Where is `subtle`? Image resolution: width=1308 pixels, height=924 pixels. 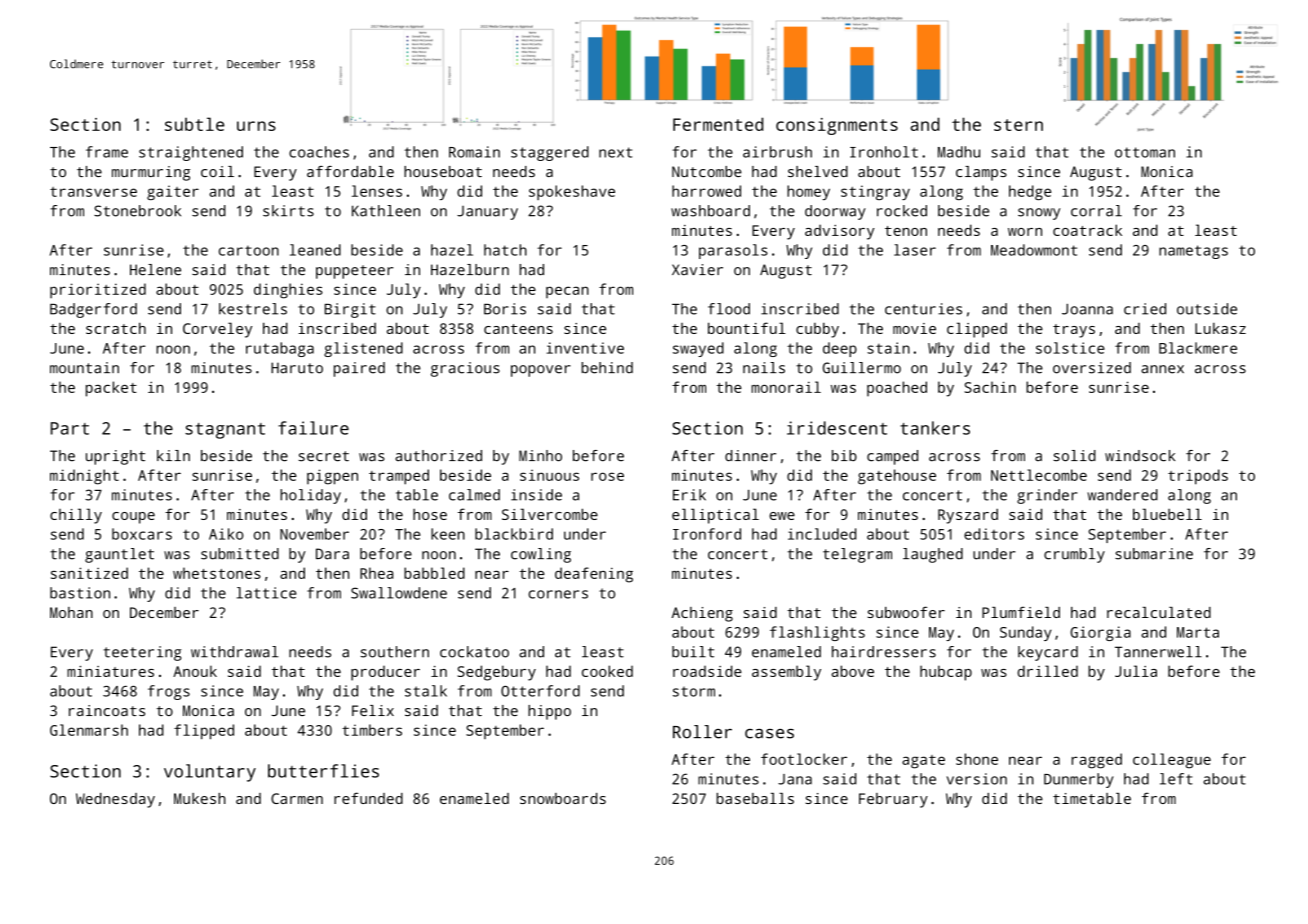 subtle is located at coordinates (194, 124).
